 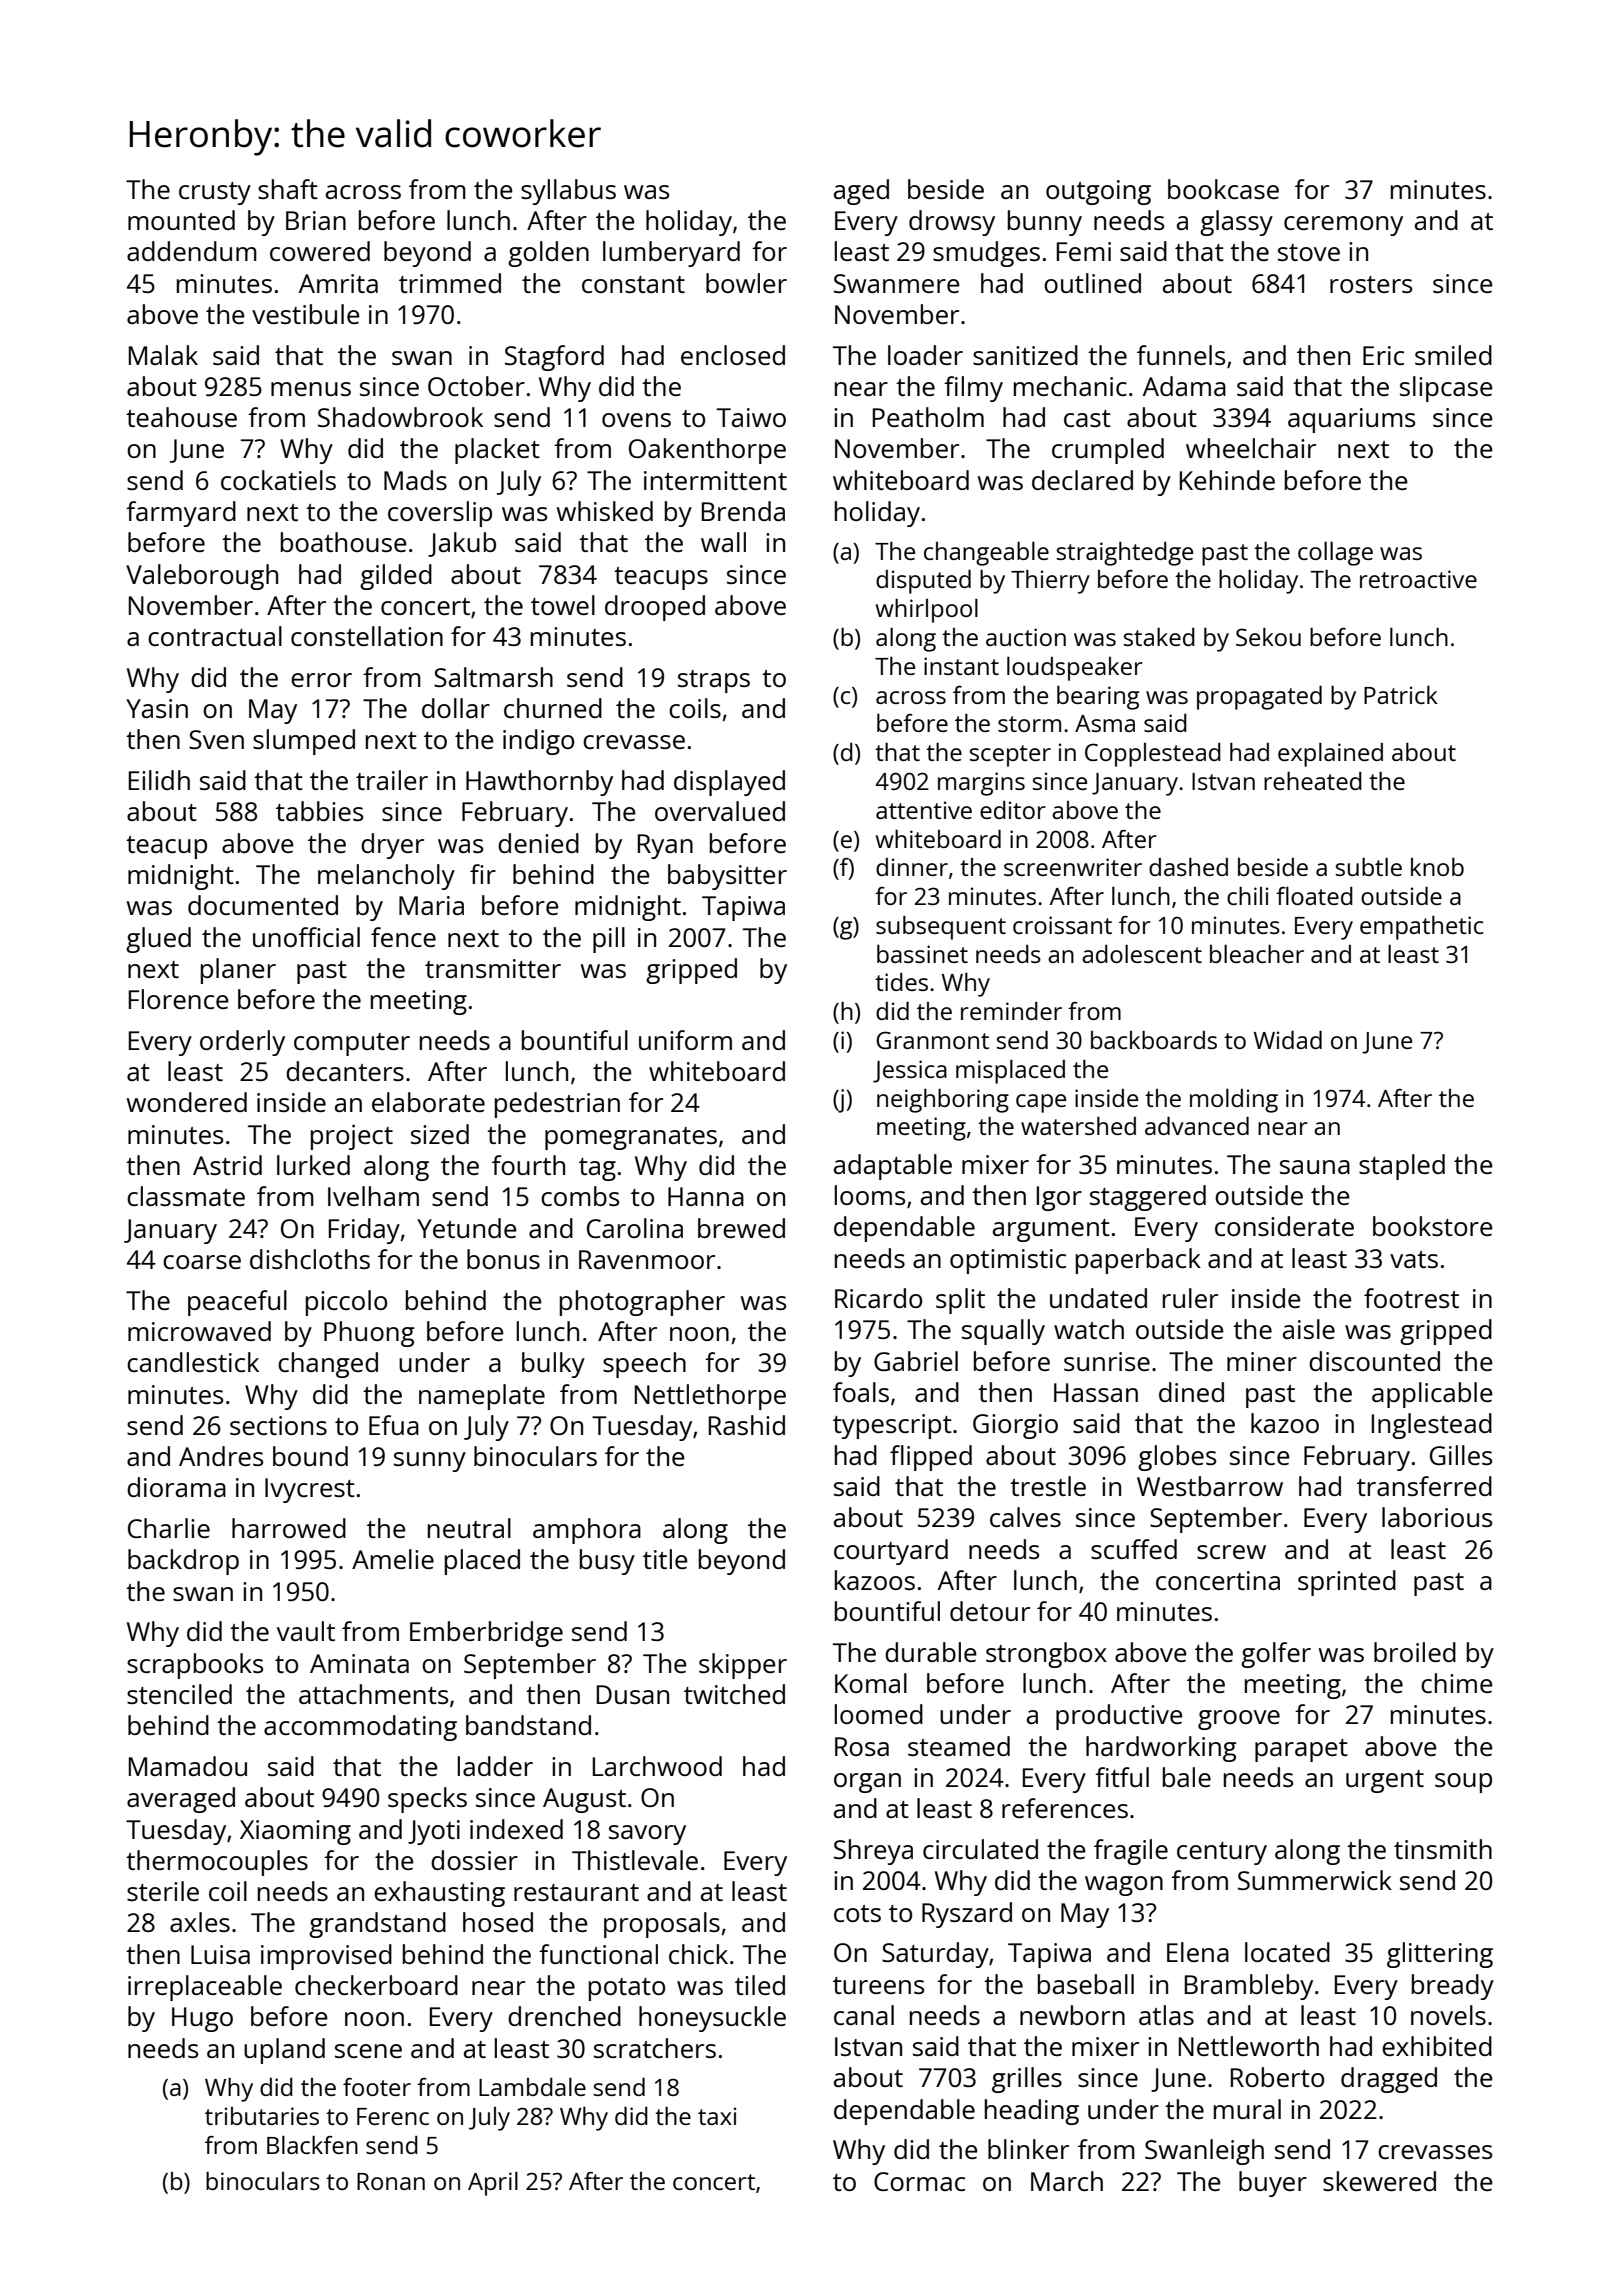 What do you see at coordinates (1401, 695) in the document?
I see `Patrick` at bounding box center [1401, 695].
